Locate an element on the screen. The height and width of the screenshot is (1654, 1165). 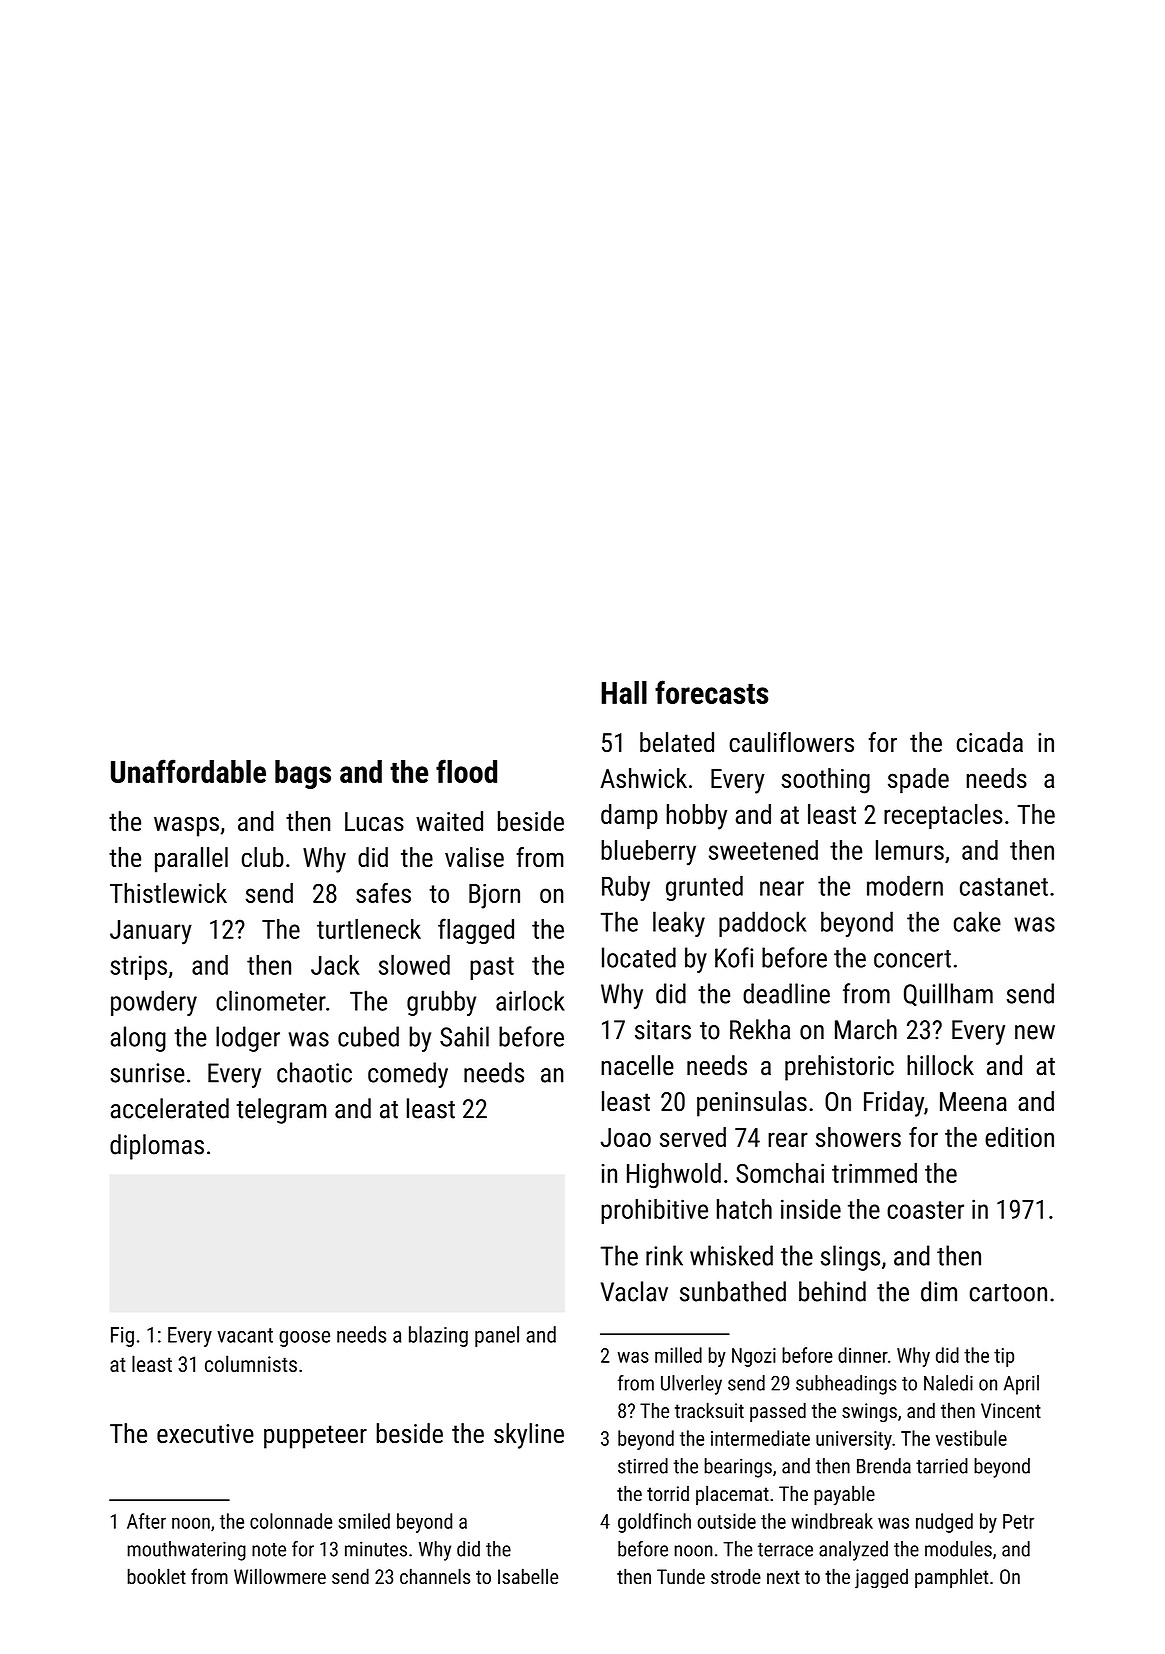
lodger is located at coordinates (248, 1039).
